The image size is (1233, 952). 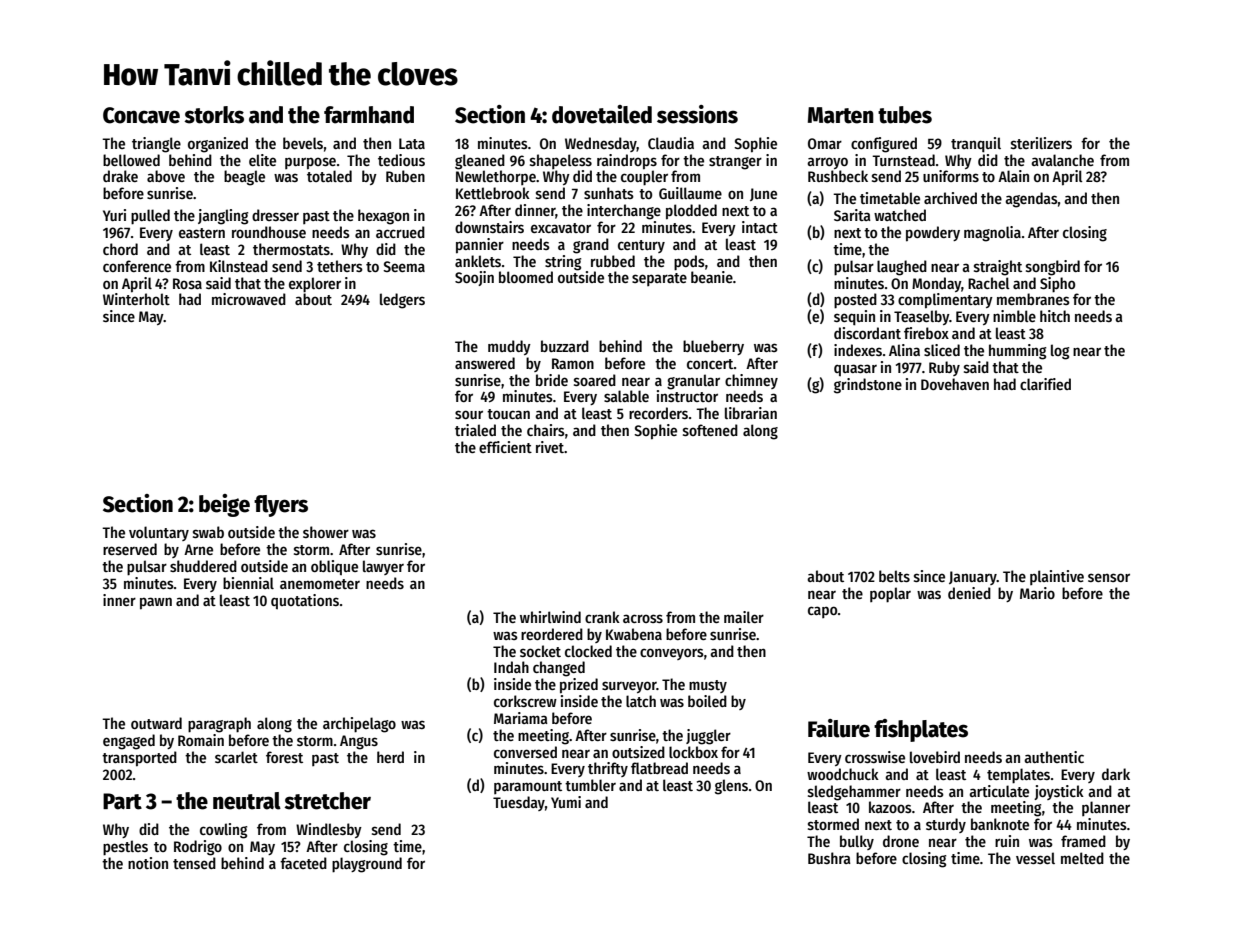 I want to click on Lata, so click(x=412, y=143).
